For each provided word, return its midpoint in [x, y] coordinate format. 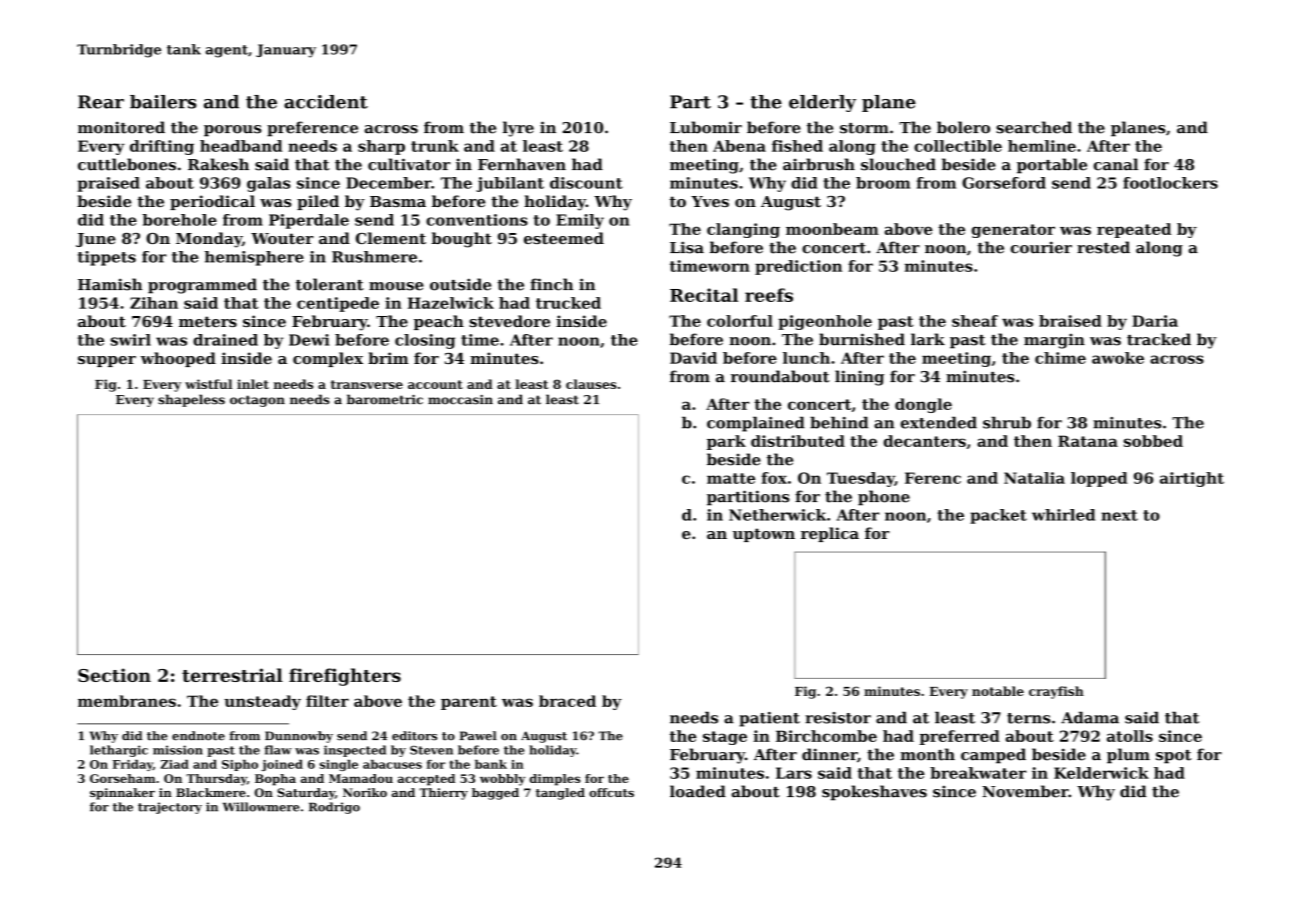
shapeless [191, 400]
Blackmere [211, 792]
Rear [101, 102]
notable [998, 691]
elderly [822, 103]
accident [326, 102]
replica [830, 534]
